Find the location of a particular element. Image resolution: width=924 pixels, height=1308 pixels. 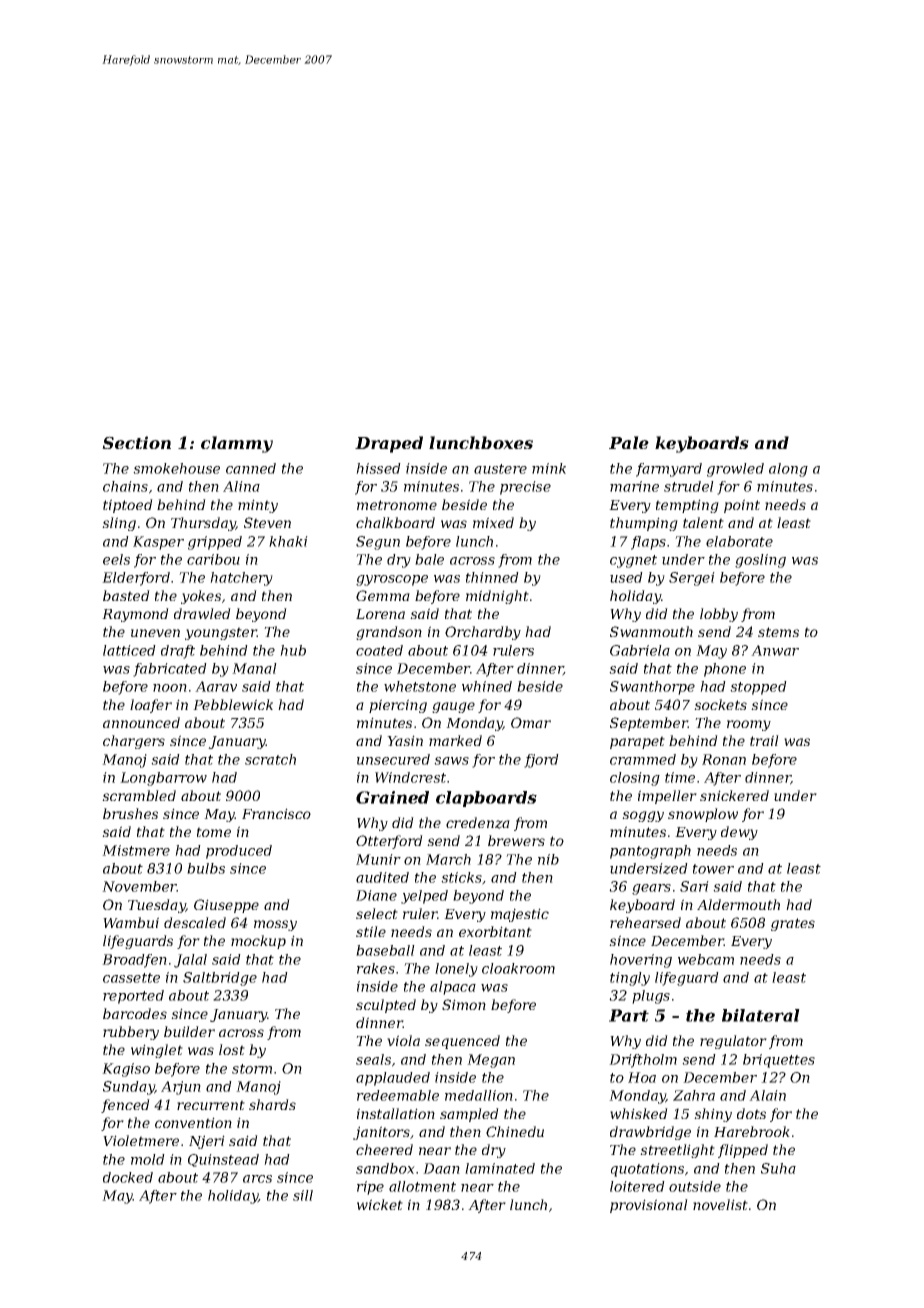

elaborate is located at coordinates (739, 541).
